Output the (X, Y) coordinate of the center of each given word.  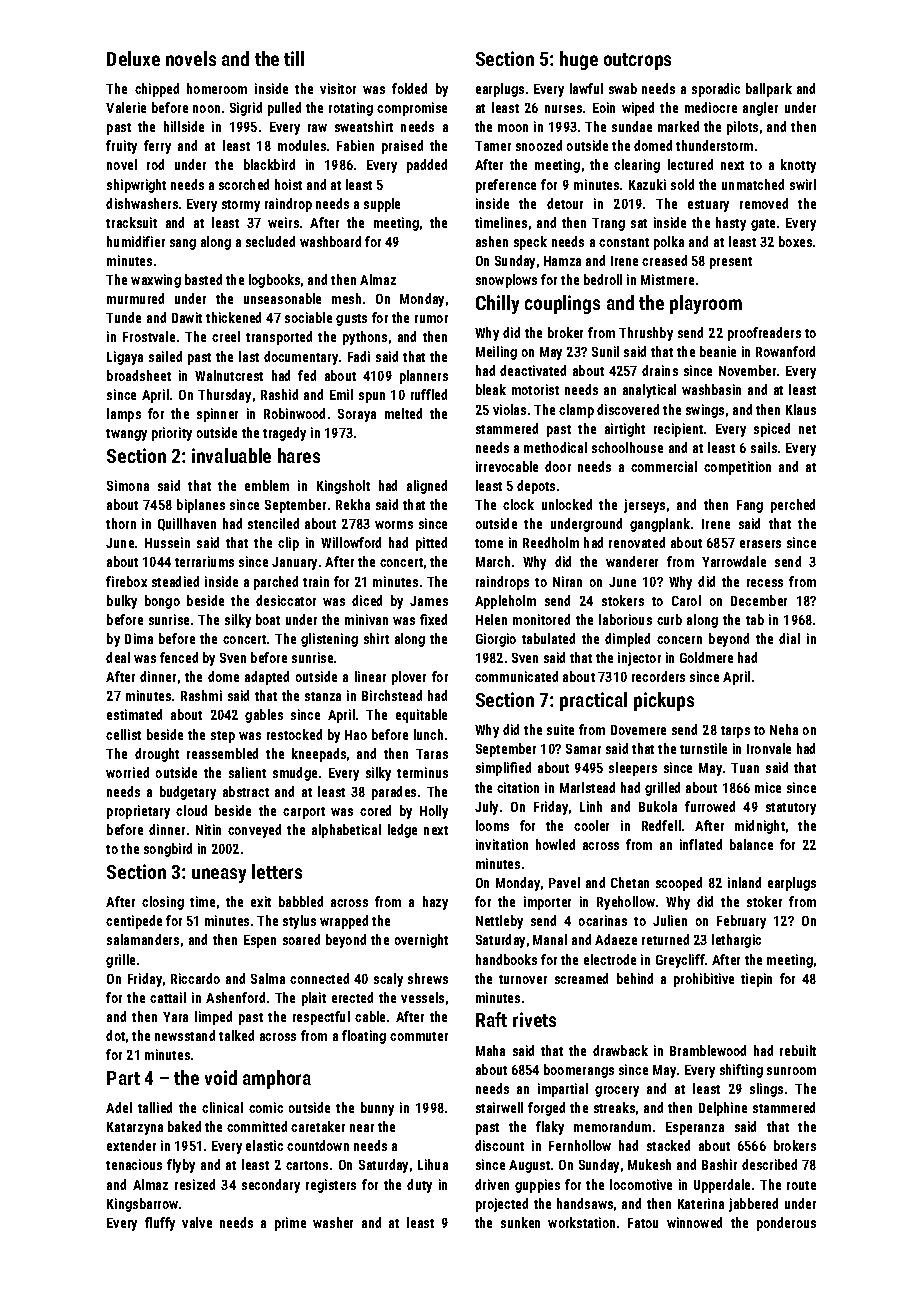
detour (565, 203)
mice (768, 787)
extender (131, 1145)
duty (419, 1186)
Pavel (564, 882)
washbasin (711, 389)
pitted (431, 544)
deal (118, 657)
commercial (664, 466)
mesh (346, 298)
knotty (798, 166)
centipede (134, 922)
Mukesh (649, 1164)
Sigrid (246, 109)
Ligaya (125, 358)
